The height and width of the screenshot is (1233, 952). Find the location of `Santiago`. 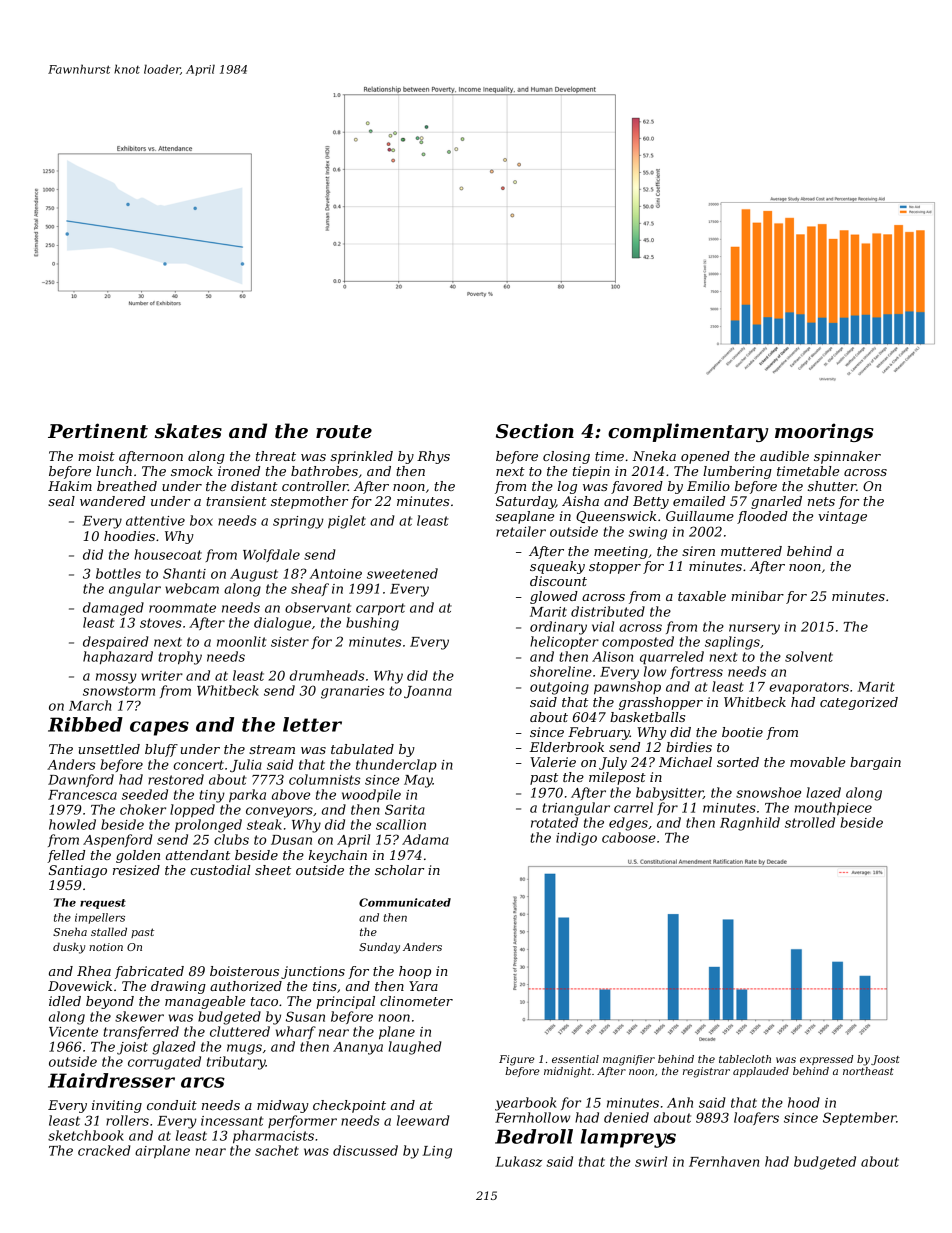

Santiago is located at coordinates (78, 871).
